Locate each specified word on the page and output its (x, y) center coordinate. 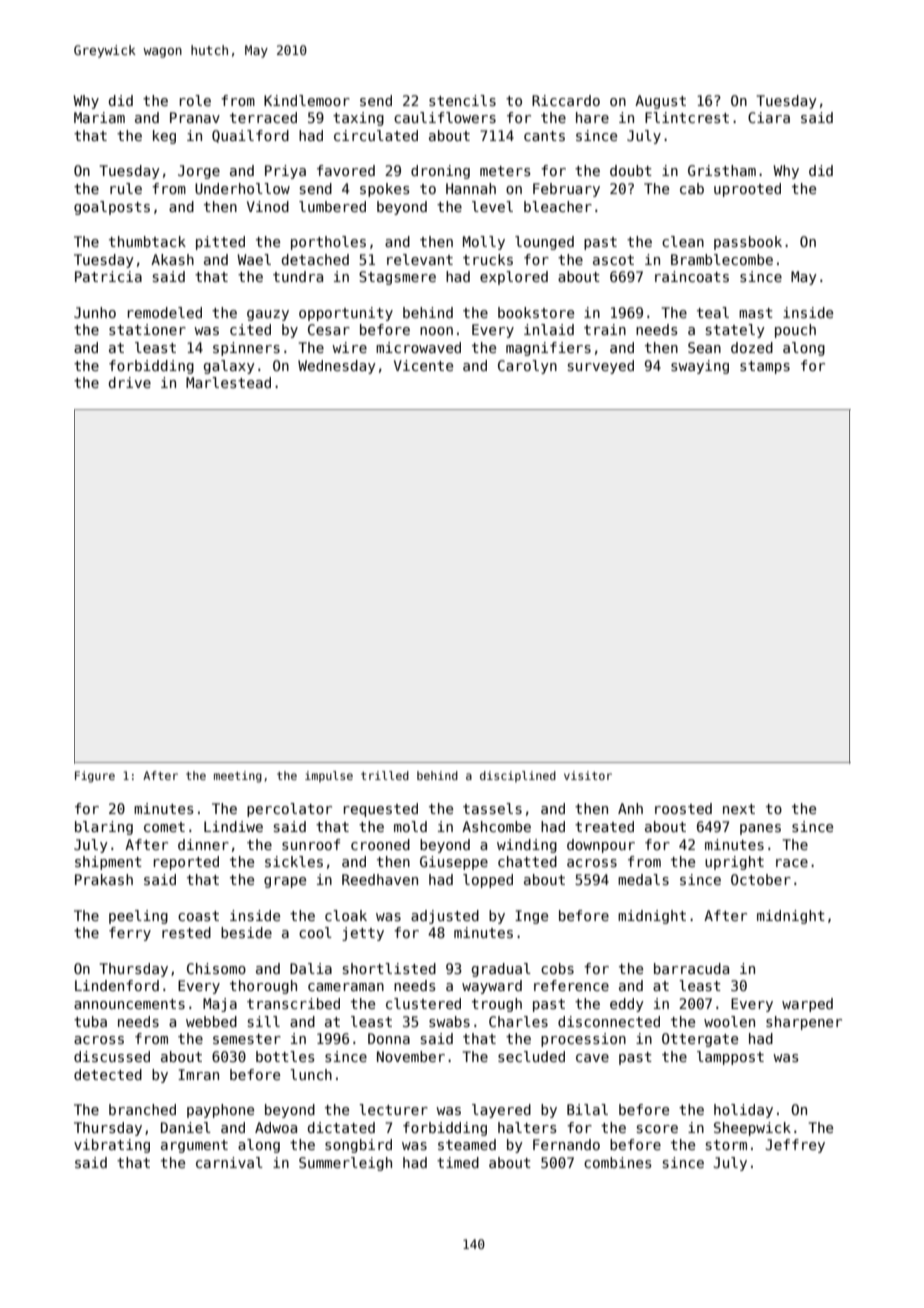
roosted (683, 808)
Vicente (423, 365)
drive (130, 382)
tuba (90, 1021)
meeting (238, 777)
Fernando (566, 1144)
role (195, 100)
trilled (385, 775)
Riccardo (566, 100)
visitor (588, 775)
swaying (700, 367)
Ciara (769, 117)
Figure (95, 777)
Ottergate (700, 1040)
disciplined (518, 776)
